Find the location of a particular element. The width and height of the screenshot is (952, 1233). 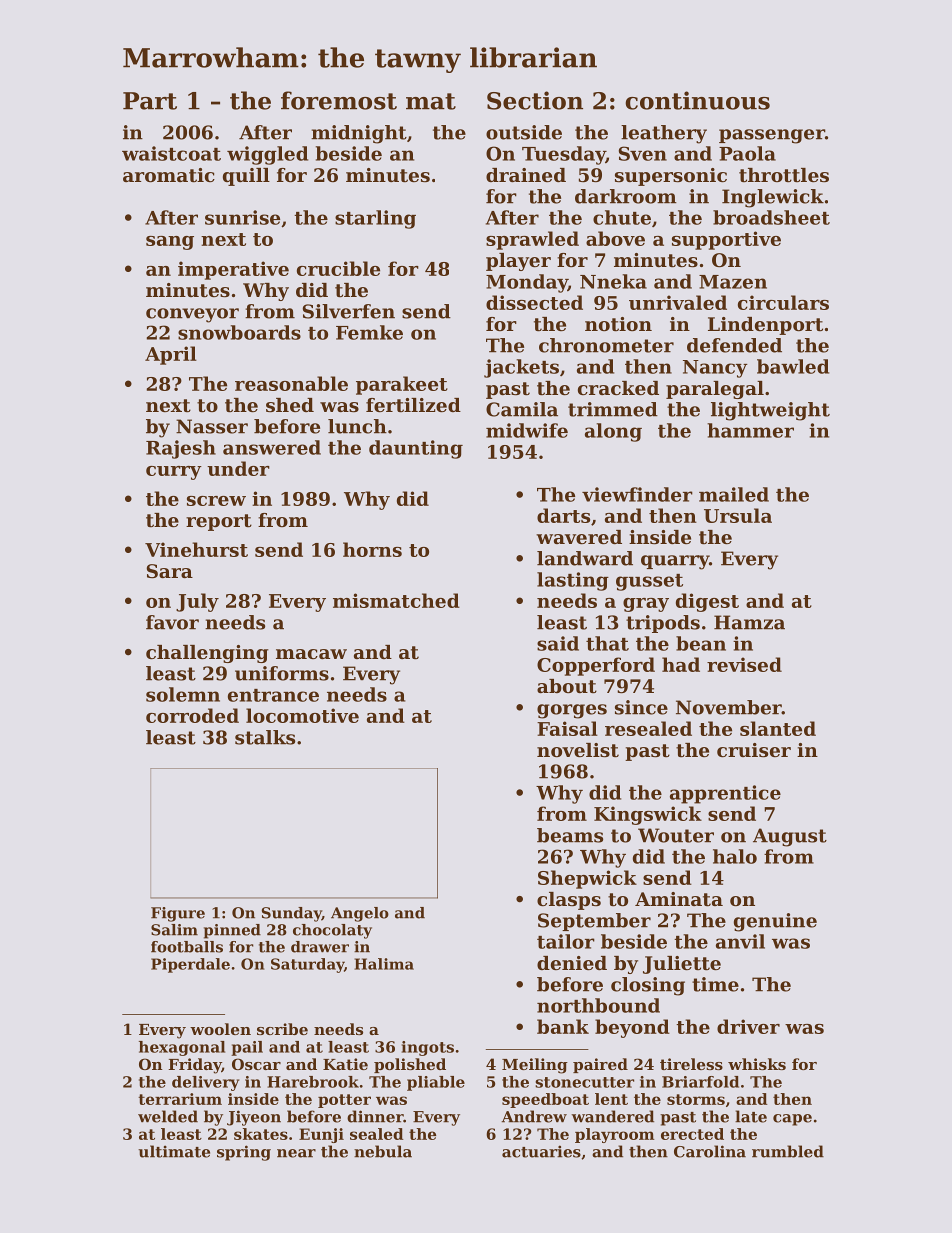

Figure is located at coordinates (178, 914).
